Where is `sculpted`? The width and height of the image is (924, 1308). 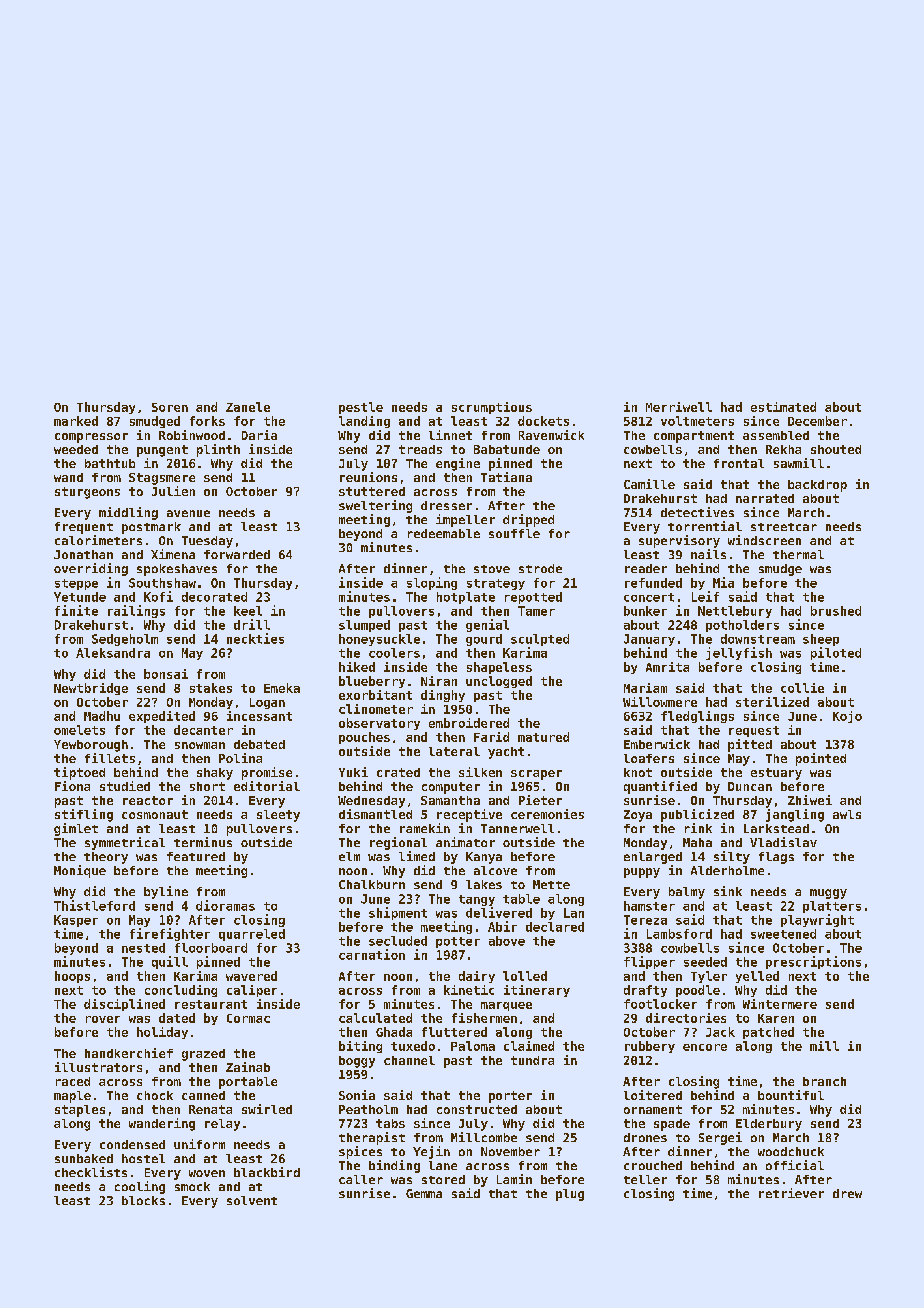 sculpted is located at coordinates (540, 640).
